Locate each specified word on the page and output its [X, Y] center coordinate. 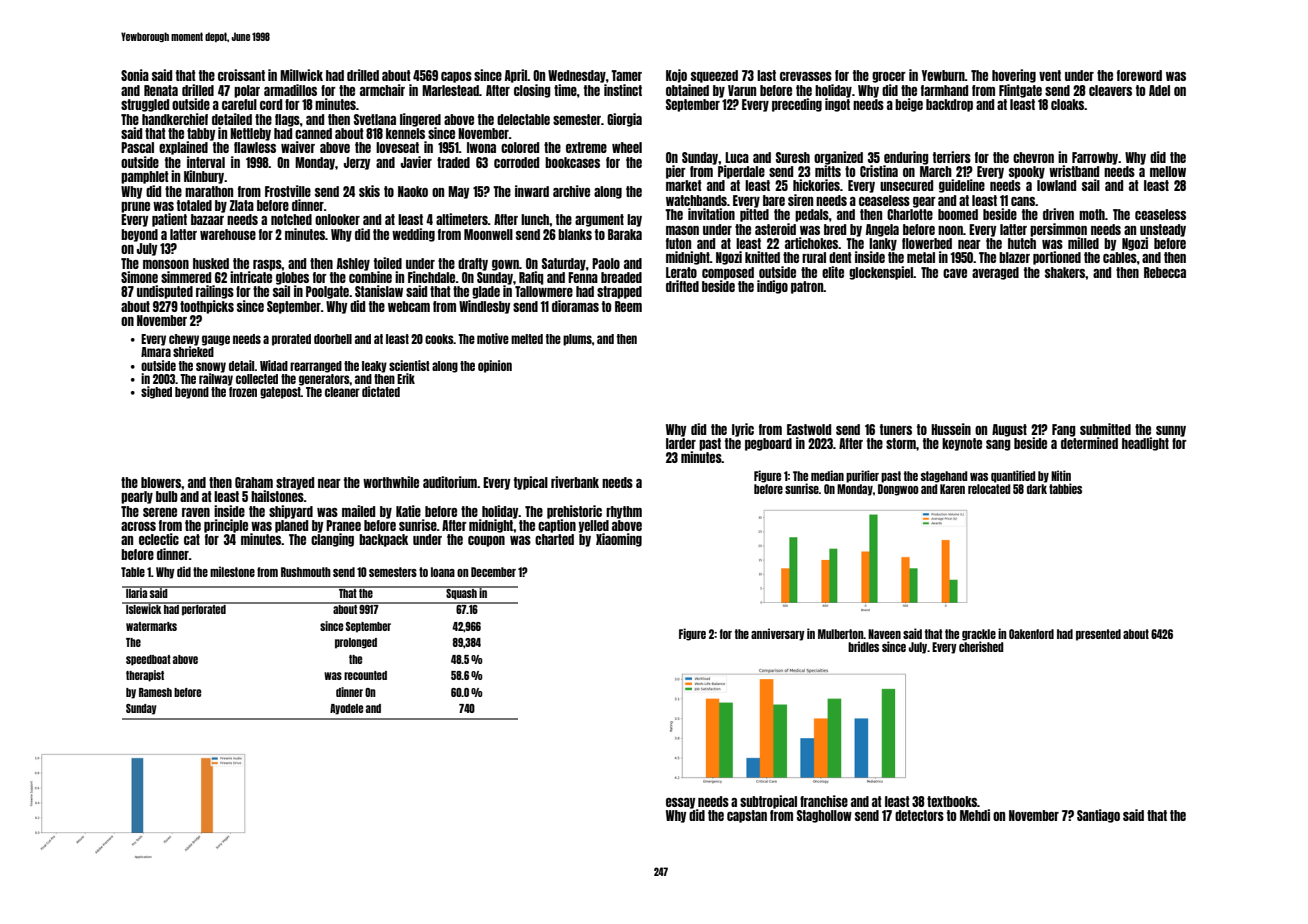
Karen [952, 489]
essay [681, 803]
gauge [216, 340]
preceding [797, 105]
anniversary [778, 634]
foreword [1139, 75]
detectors [919, 815]
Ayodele [346, 709]
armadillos [290, 90]
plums [577, 340]
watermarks [151, 626]
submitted [1105, 429]
